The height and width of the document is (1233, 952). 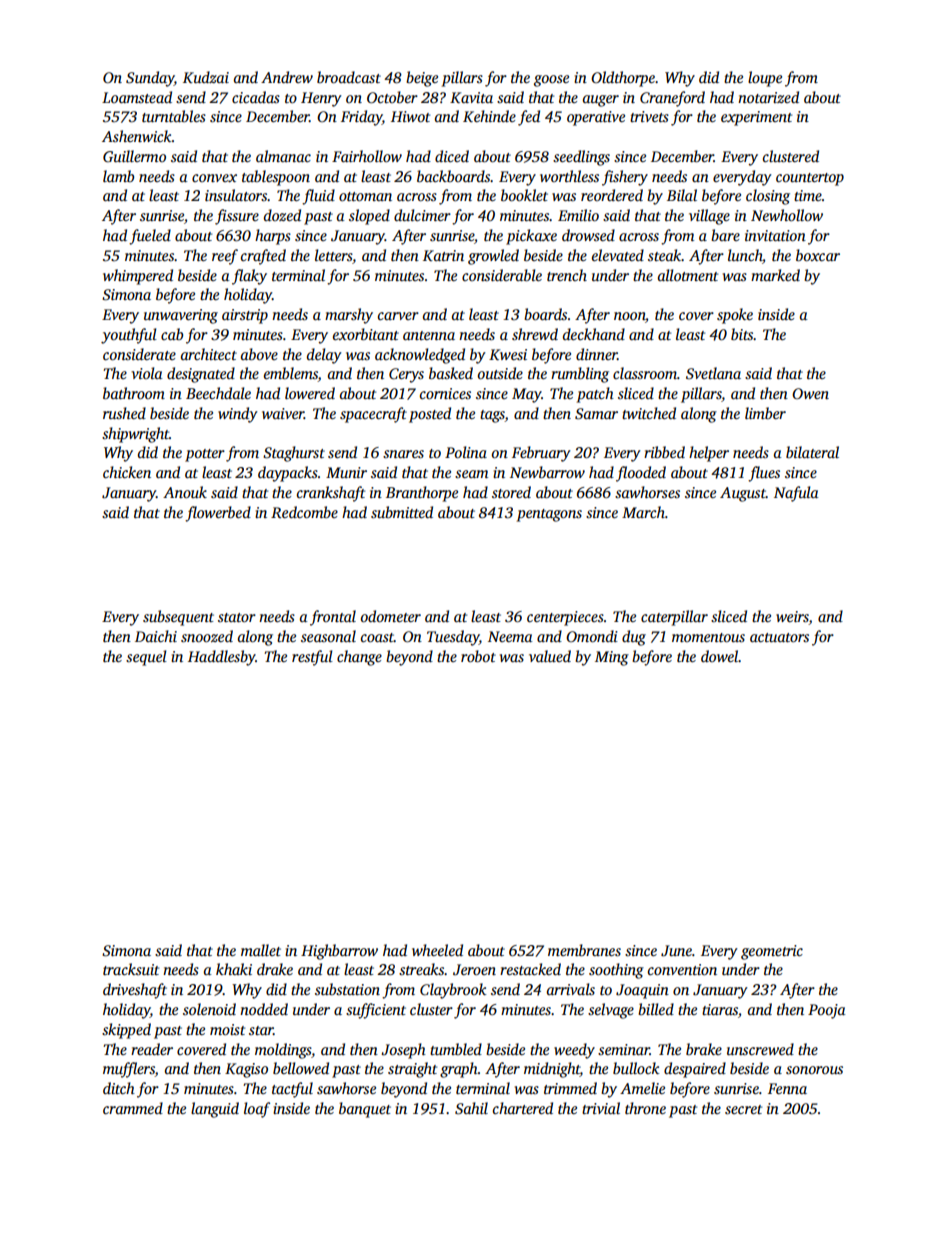 What do you see at coordinates (150, 79) in the document?
I see `Sunday` at bounding box center [150, 79].
